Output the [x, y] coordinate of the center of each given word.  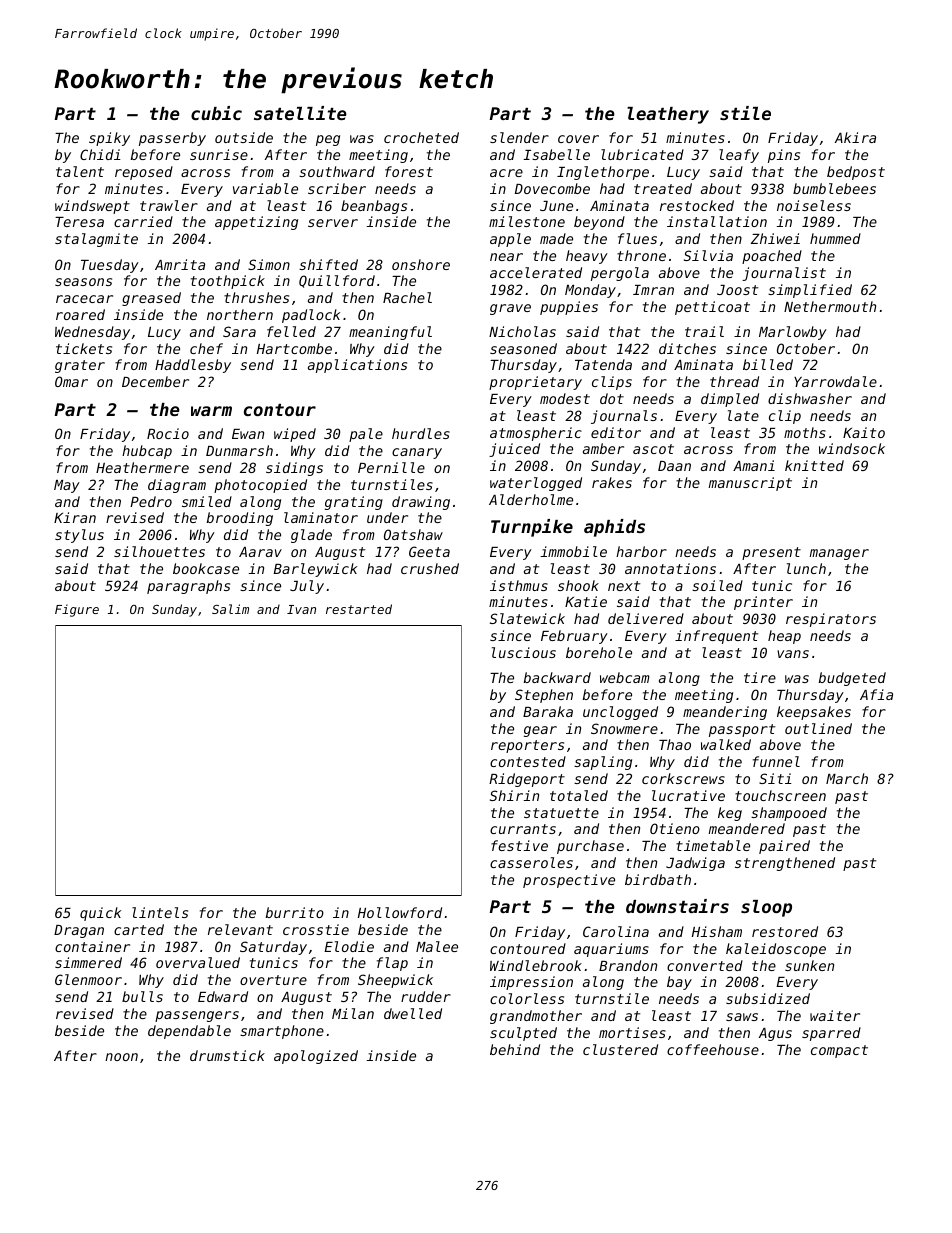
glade [311, 536]
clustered [620, 1049]
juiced [514, 450]
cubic [216, 113]
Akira [855, 137]
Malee [437, 946]
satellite [300, 113]
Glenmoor [88, 979]
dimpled [730, 400]
